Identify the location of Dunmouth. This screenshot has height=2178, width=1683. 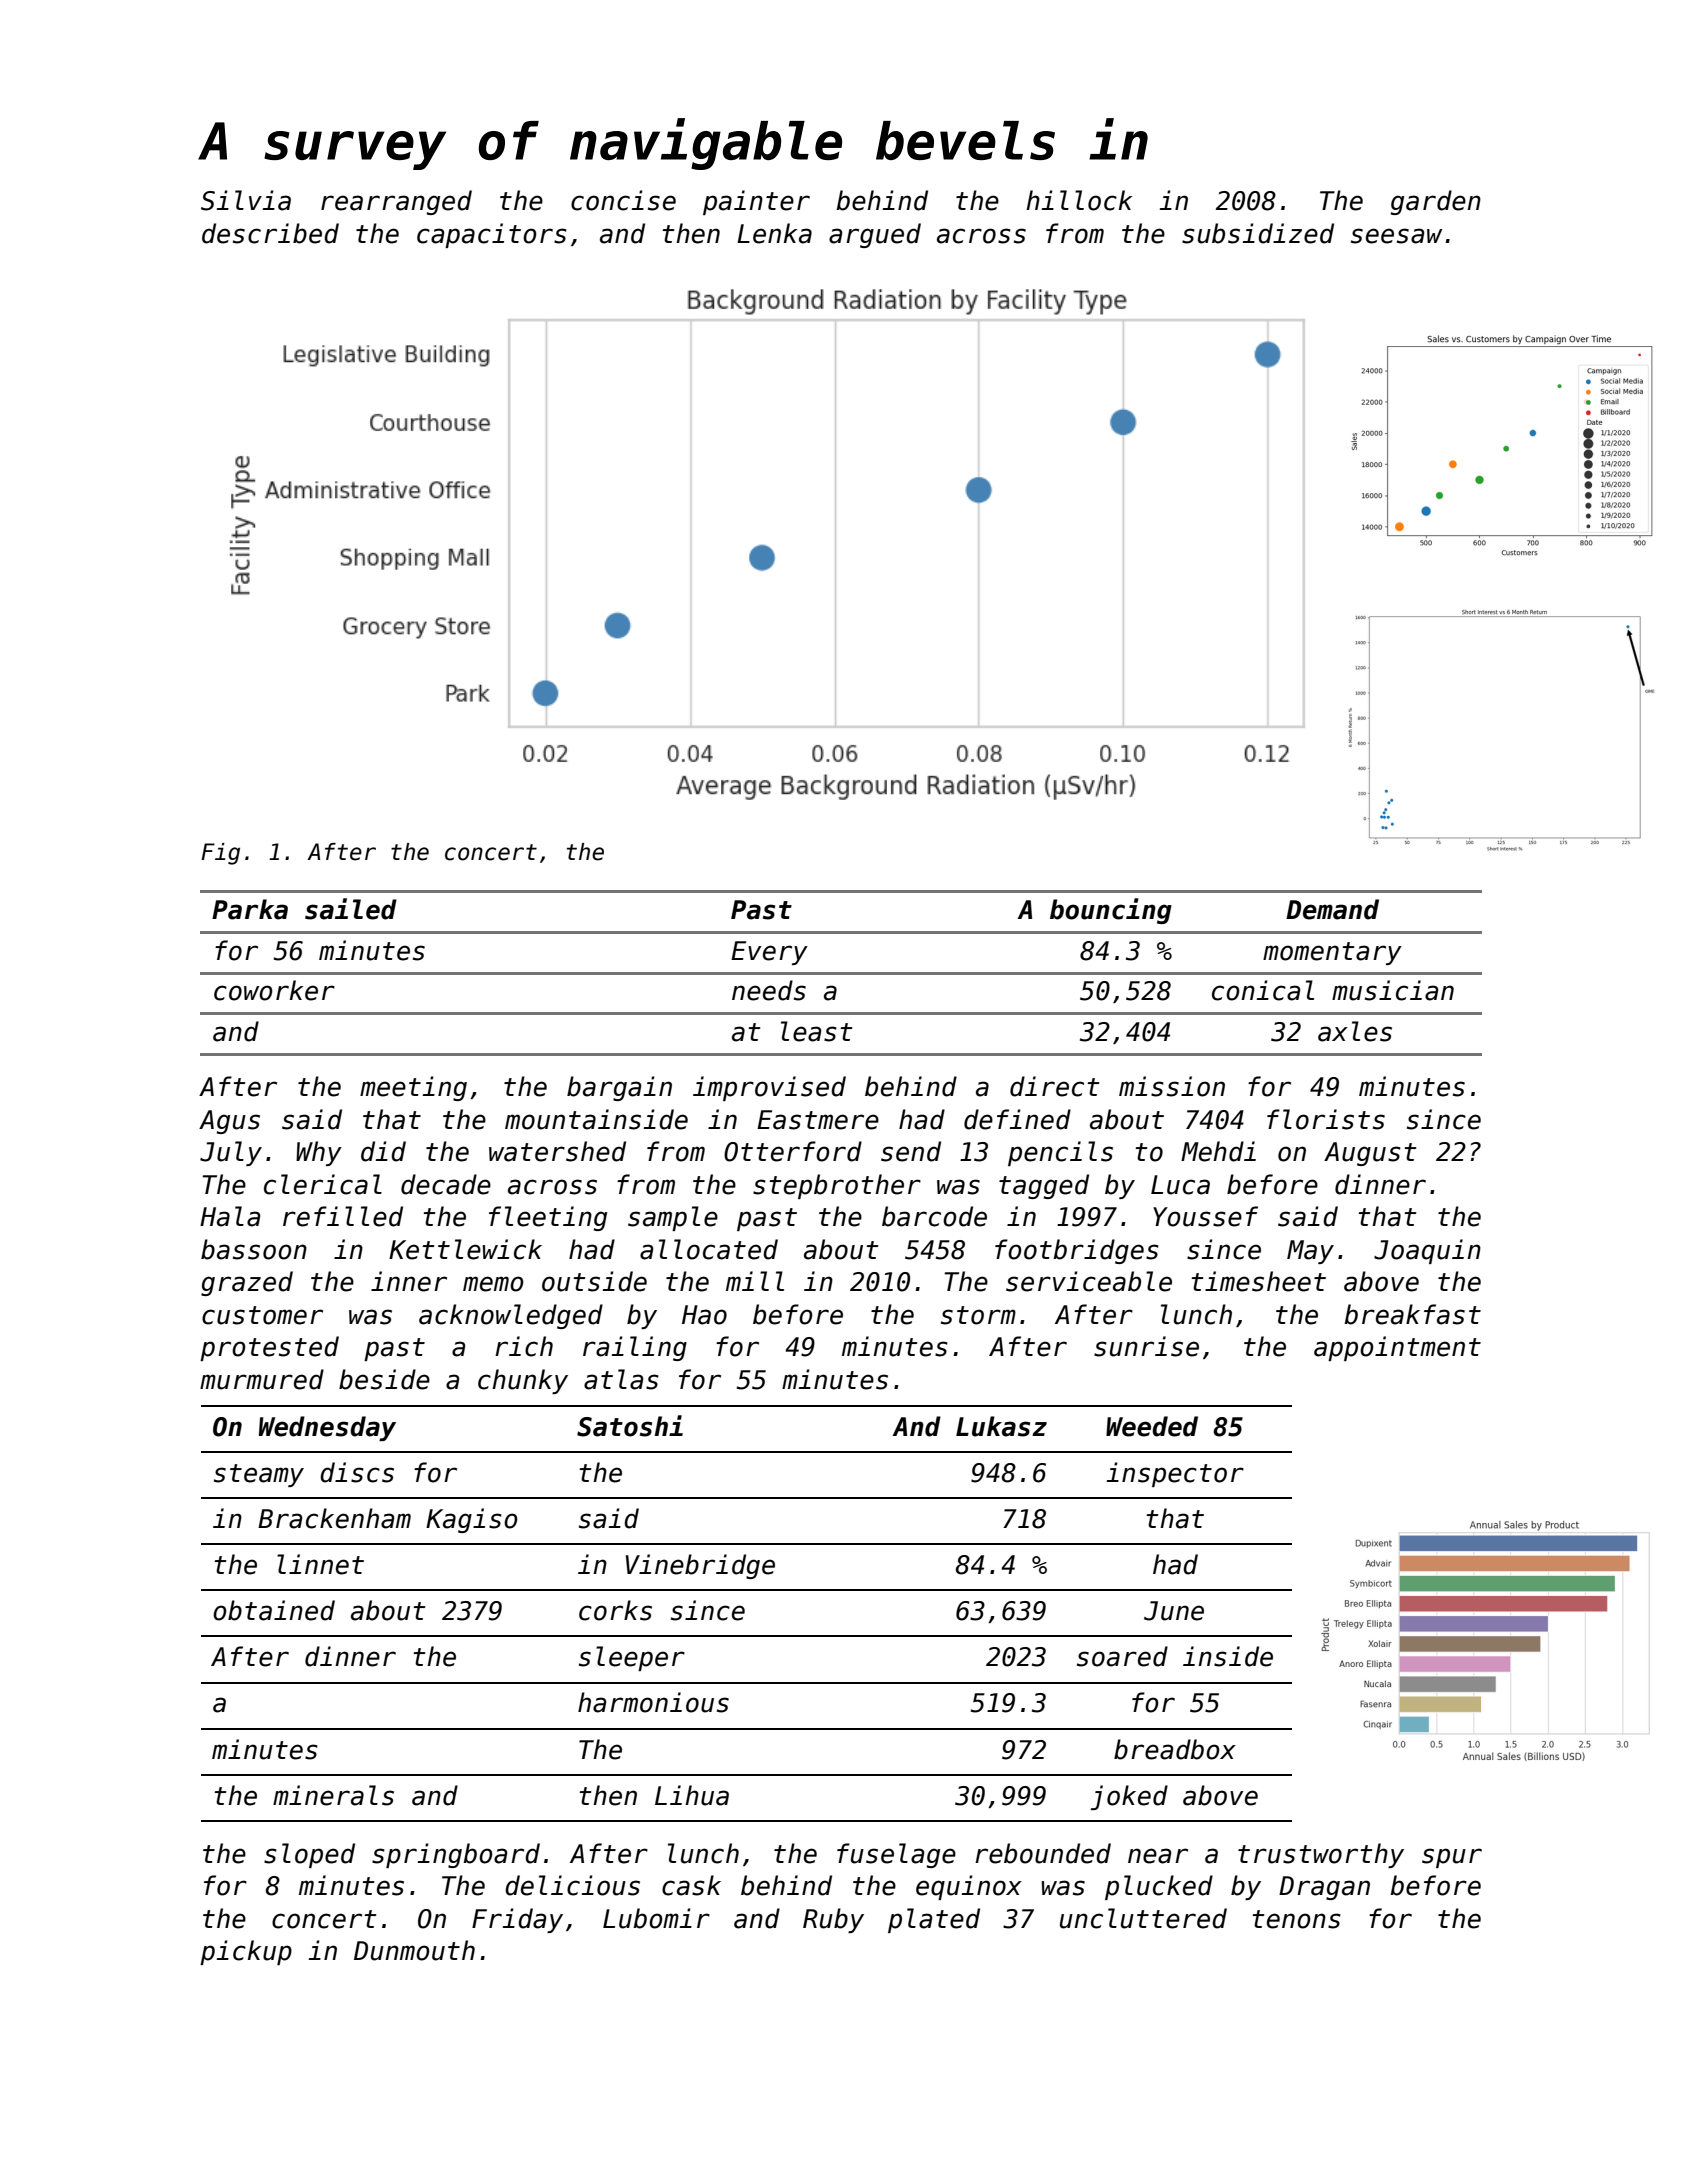
(414, 1950).
